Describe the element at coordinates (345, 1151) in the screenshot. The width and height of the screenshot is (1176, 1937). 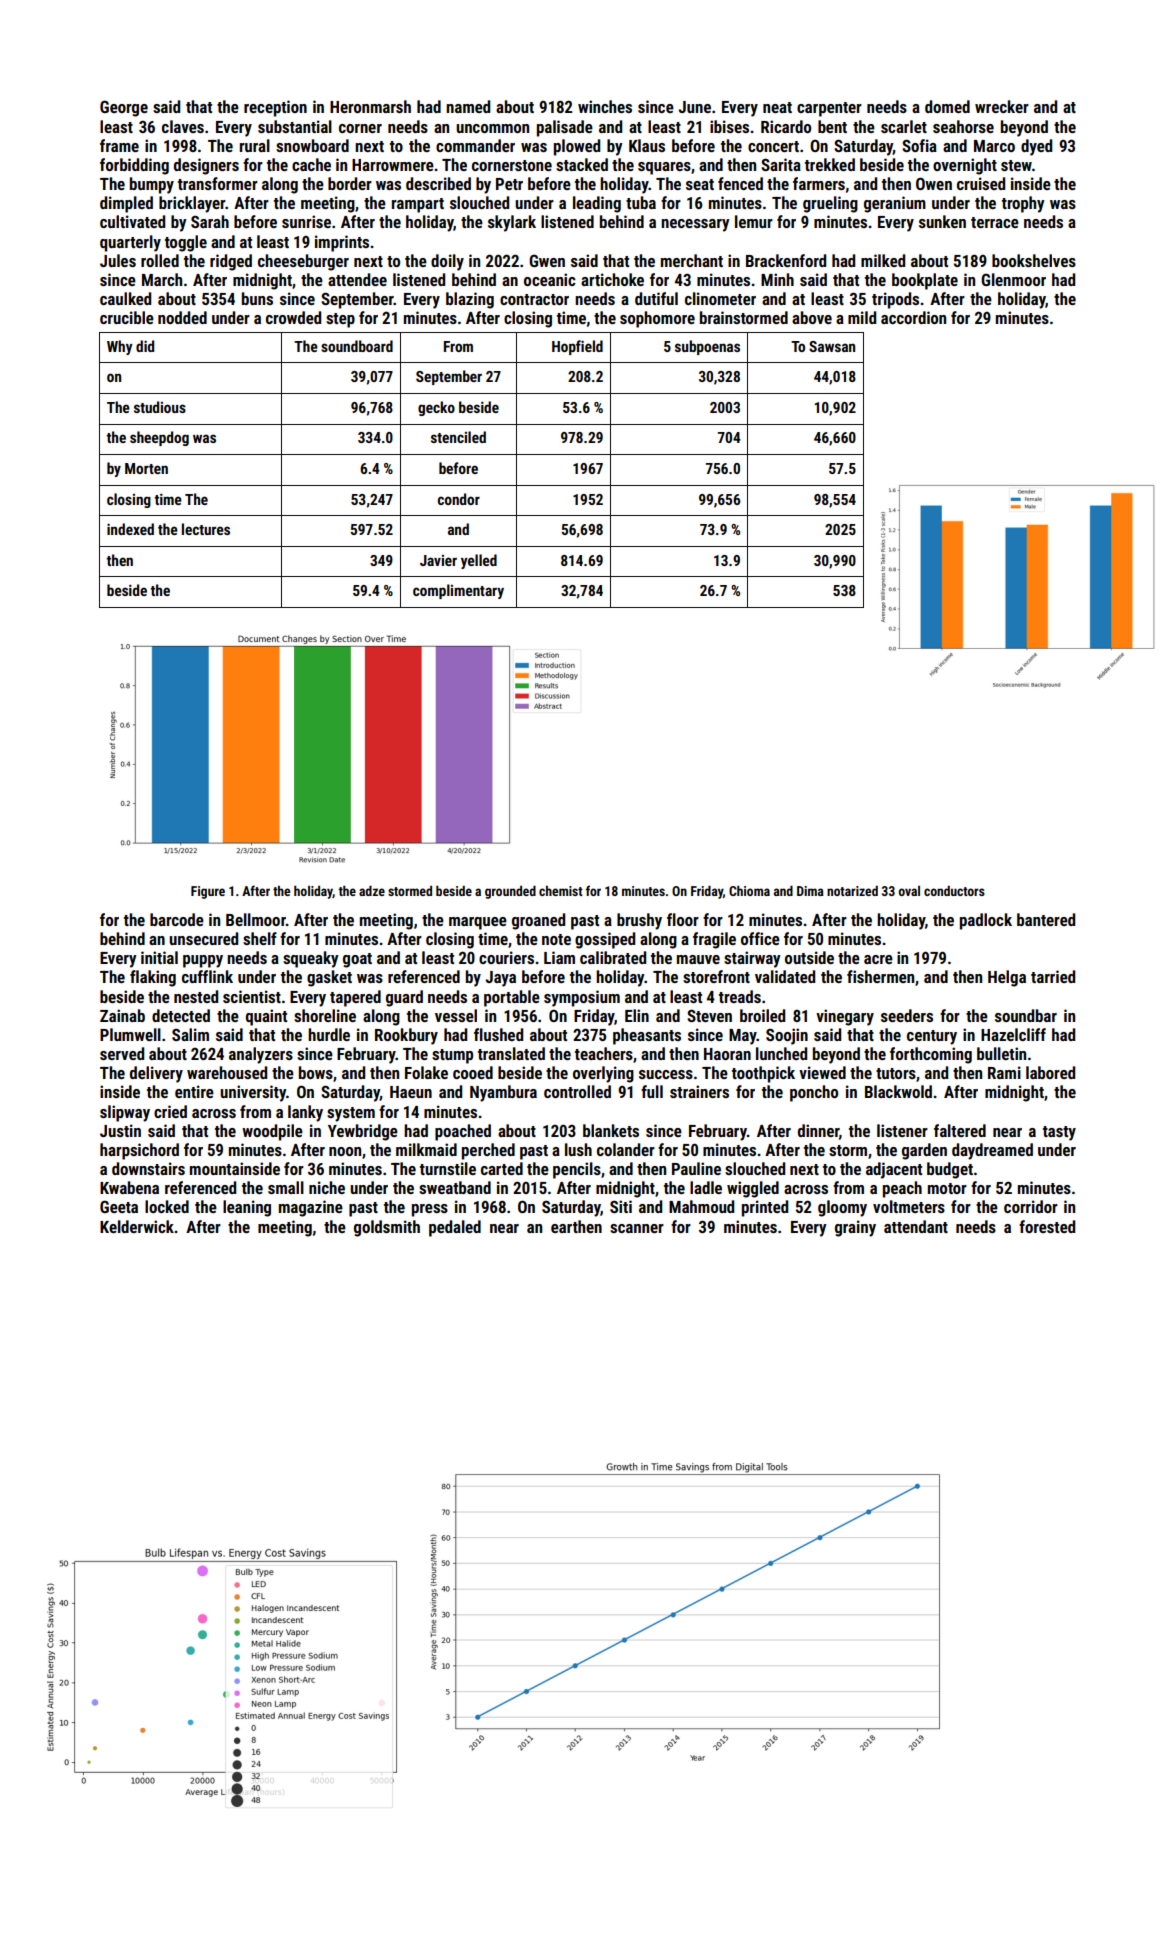
I see `noon` at that location.
